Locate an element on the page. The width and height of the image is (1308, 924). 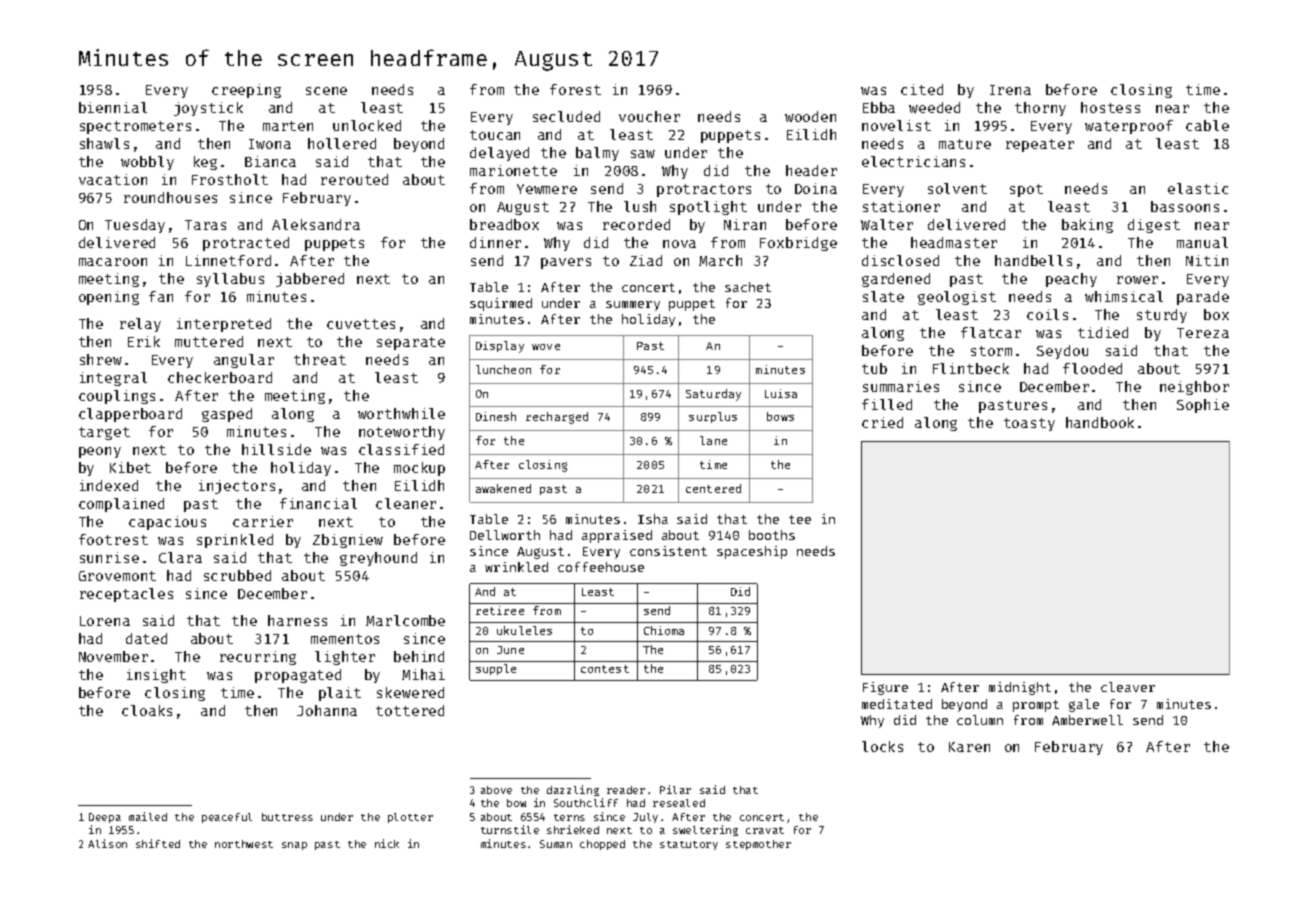
handbook is located at coordinates (1100, 422).
